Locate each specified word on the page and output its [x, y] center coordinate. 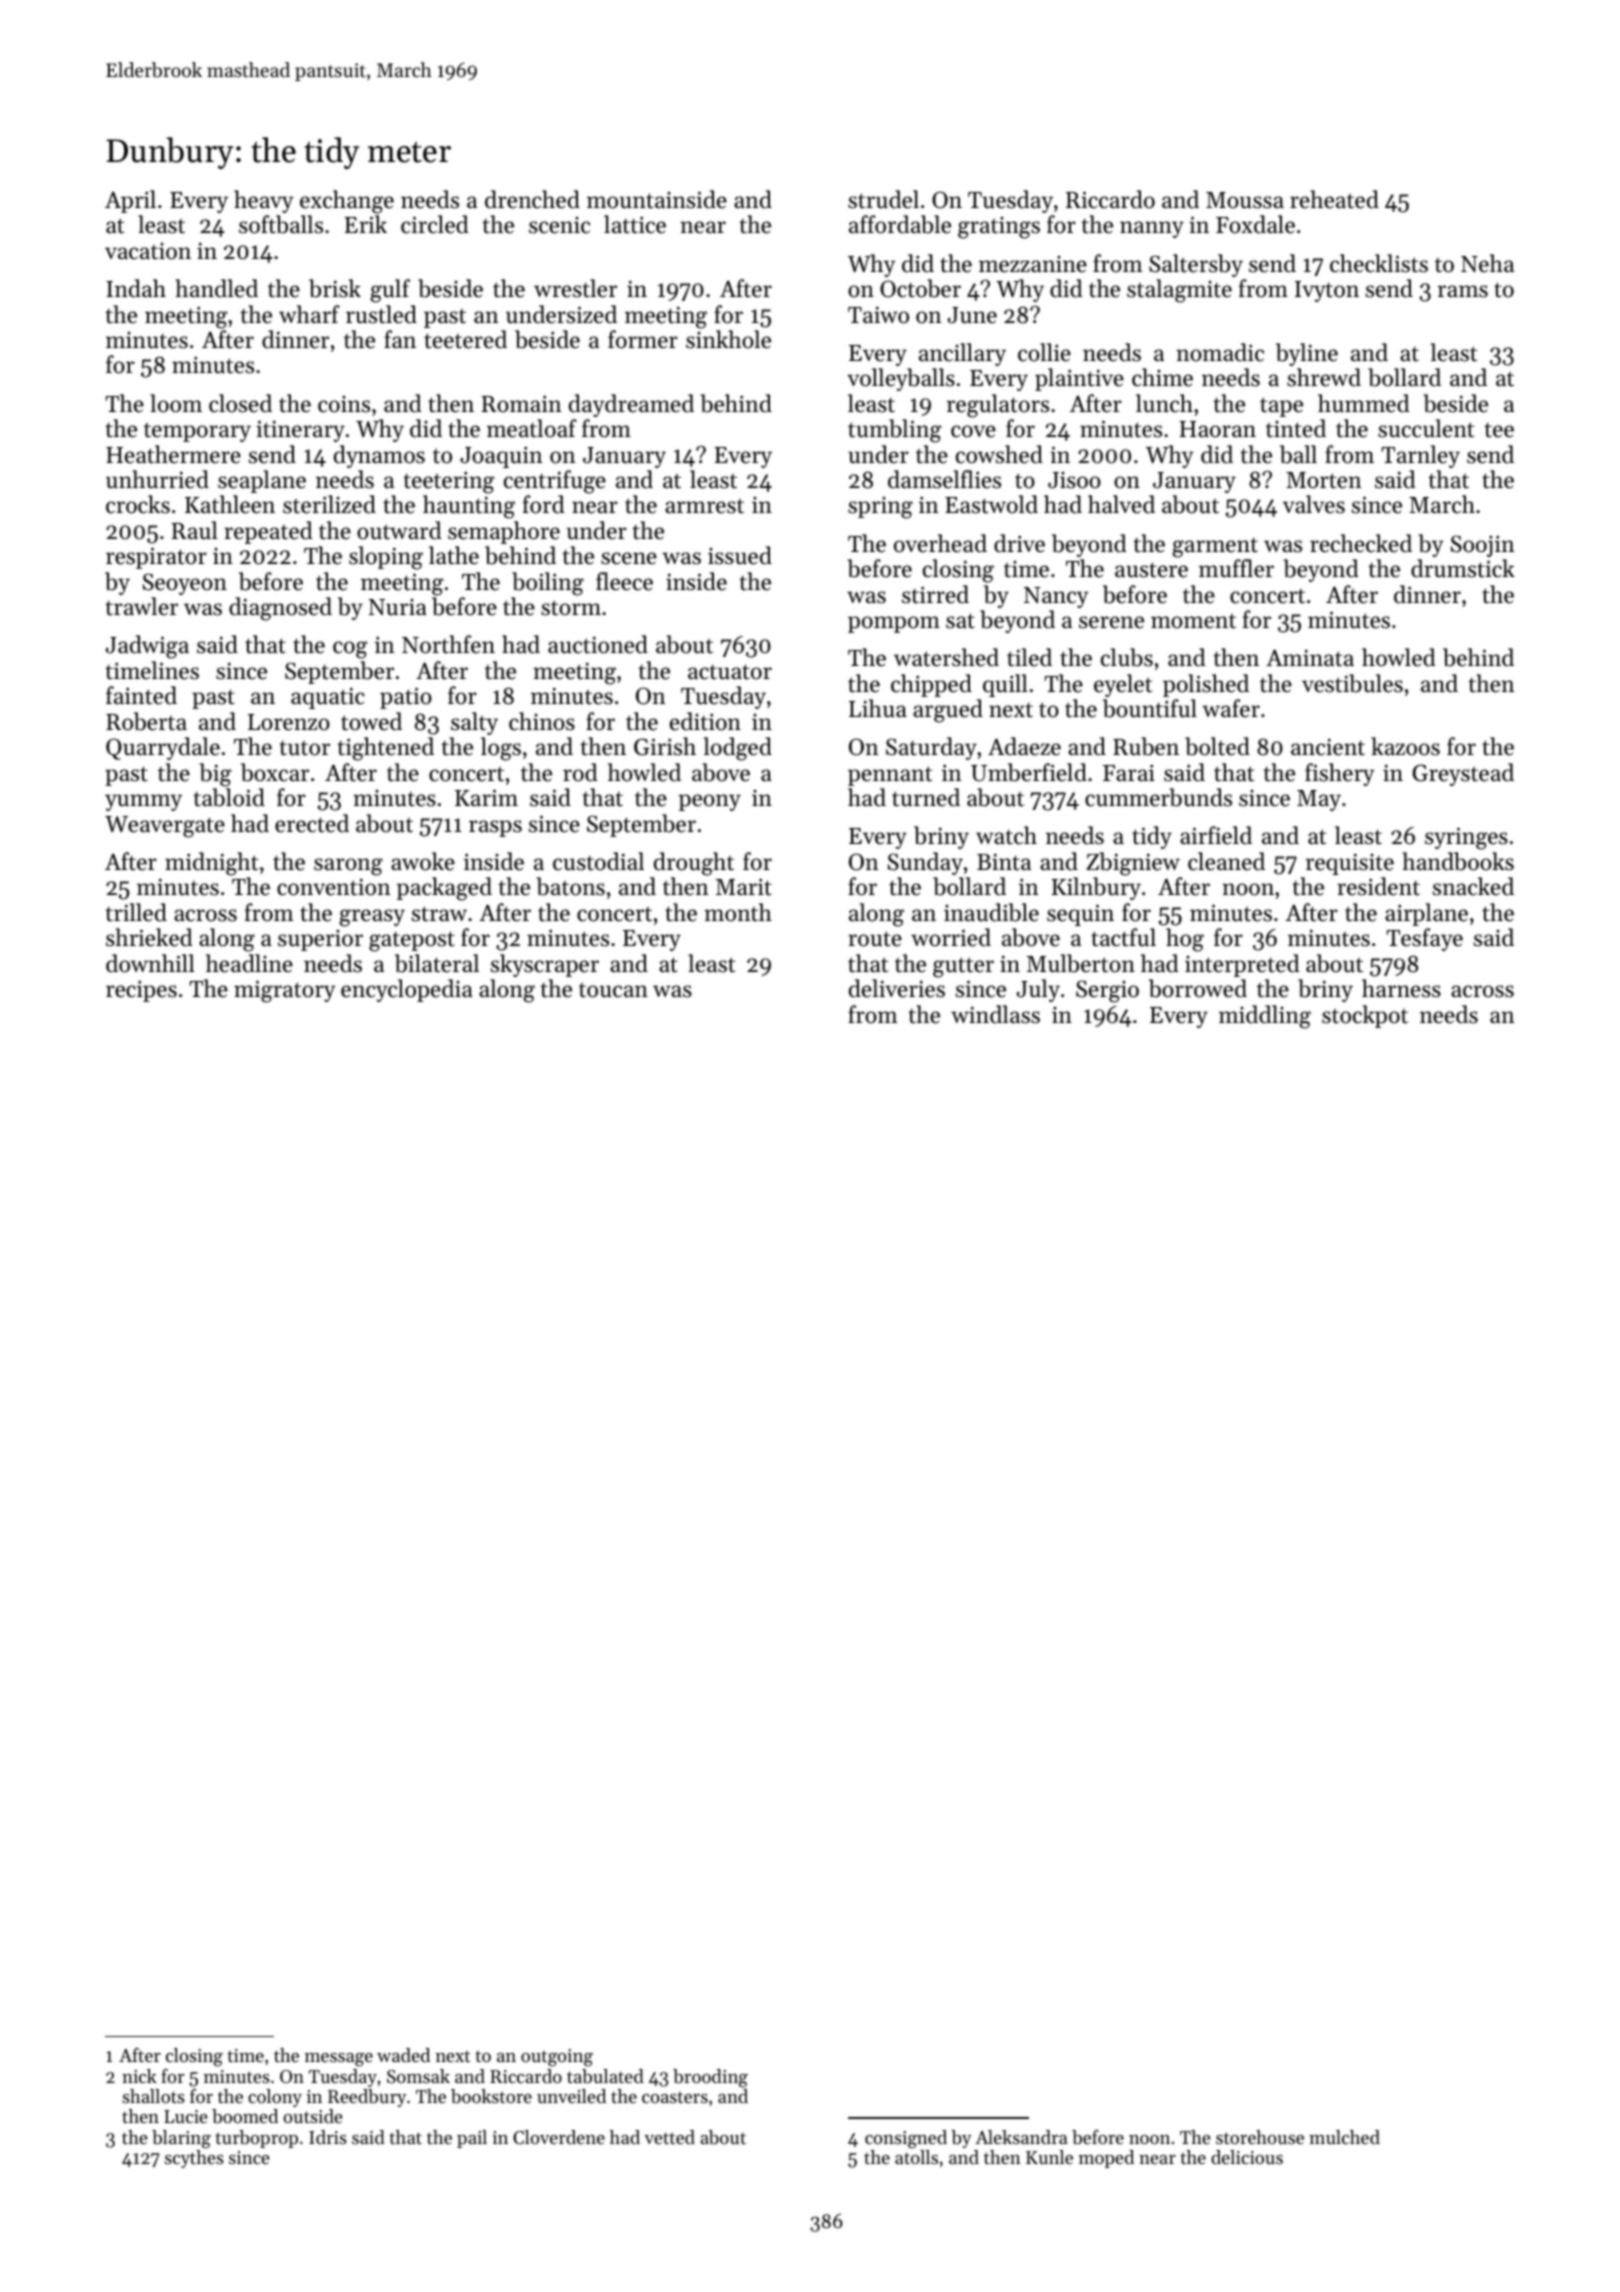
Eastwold [991, 504]
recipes [141, 991]
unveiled [571, 2096]
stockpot [1365, 1016]
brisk [335, 288]
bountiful [1150, 708]
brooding [710, 2078]
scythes [194, 2159]
